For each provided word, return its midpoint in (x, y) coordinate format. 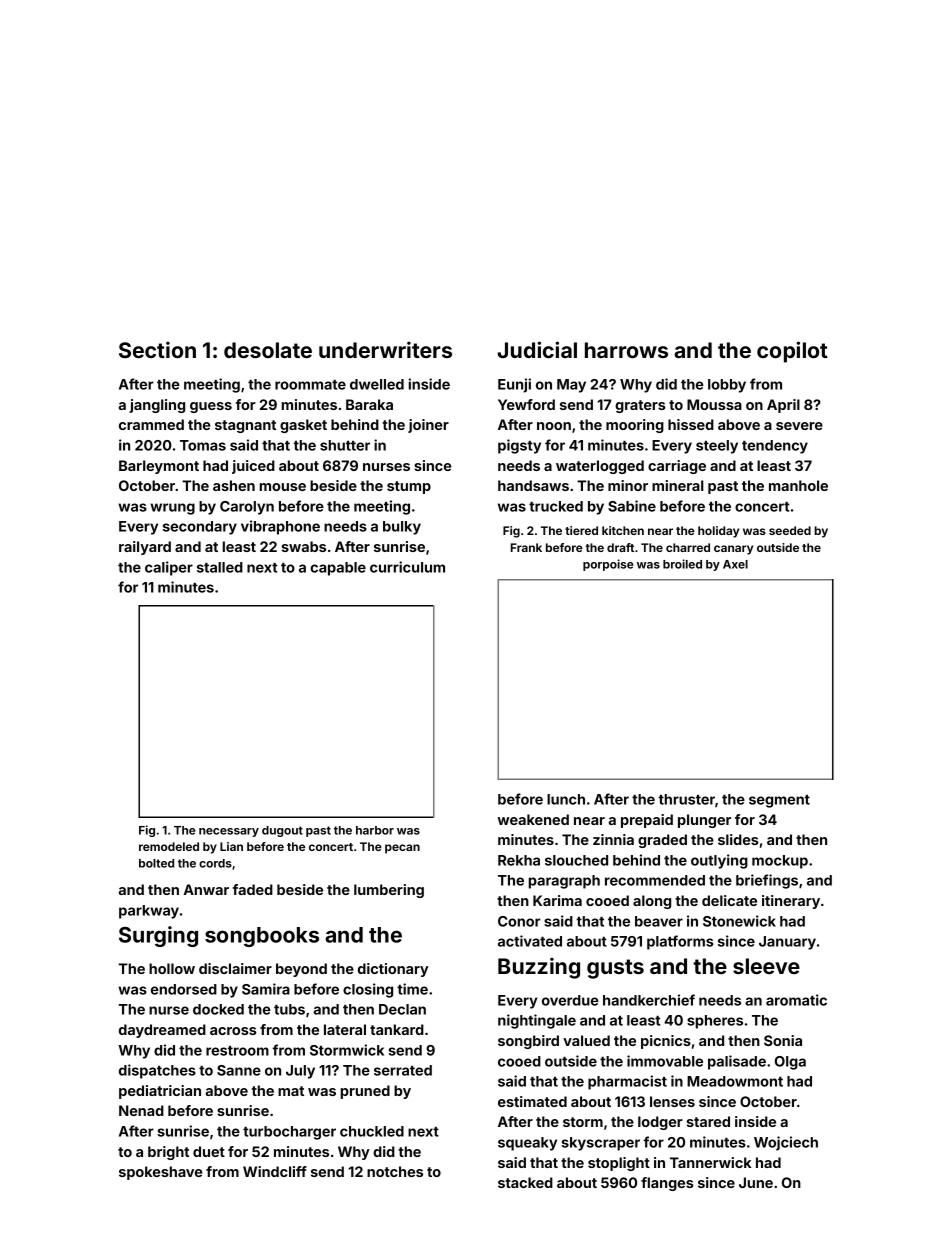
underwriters (385, 349)
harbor (375, 830)
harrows (626, 350)
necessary (229, 832)
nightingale (537, 1021)
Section (157, 349)
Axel (735, 564)
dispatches (157, 1071)
